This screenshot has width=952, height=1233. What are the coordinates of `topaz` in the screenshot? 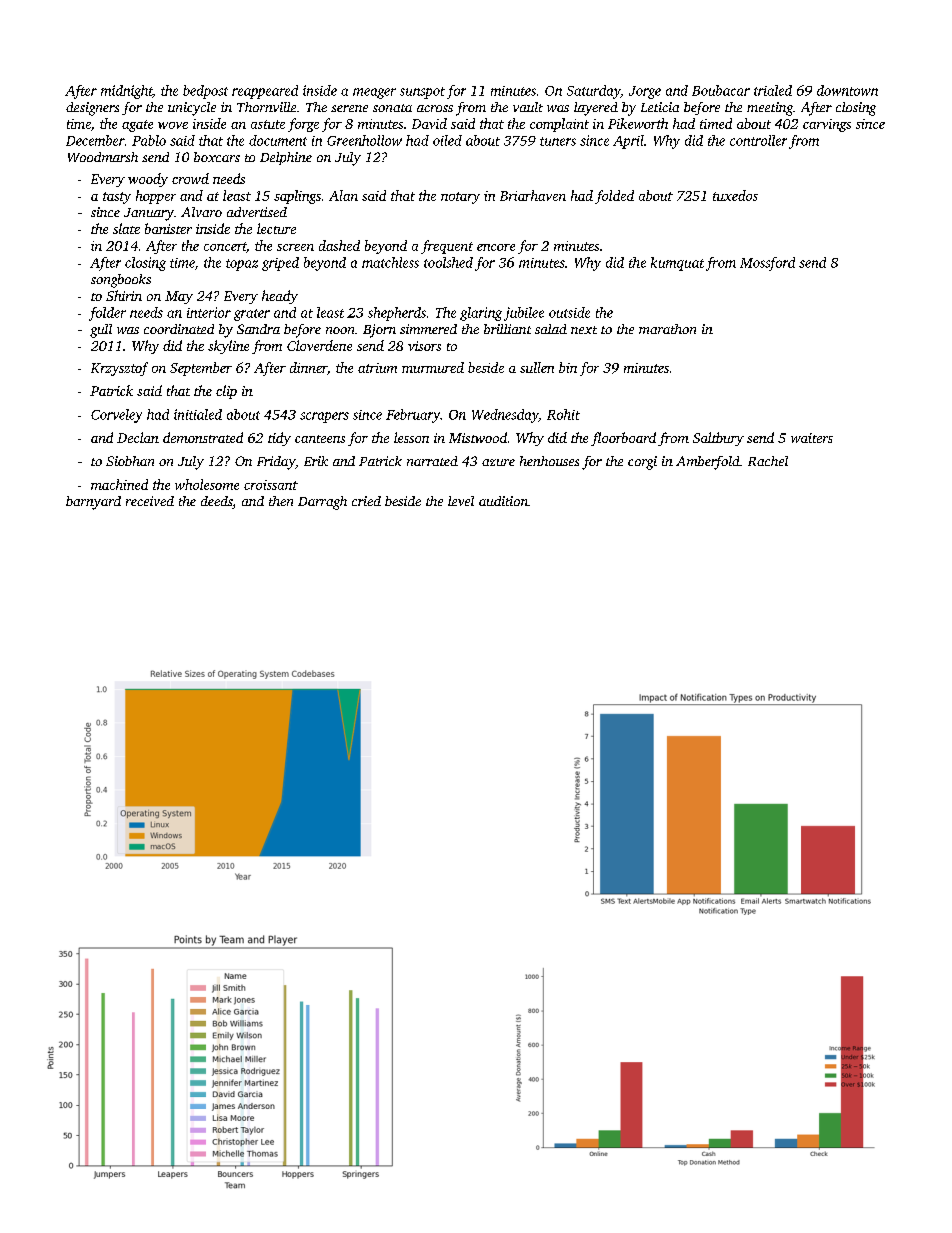 It's located at (242, 265).
